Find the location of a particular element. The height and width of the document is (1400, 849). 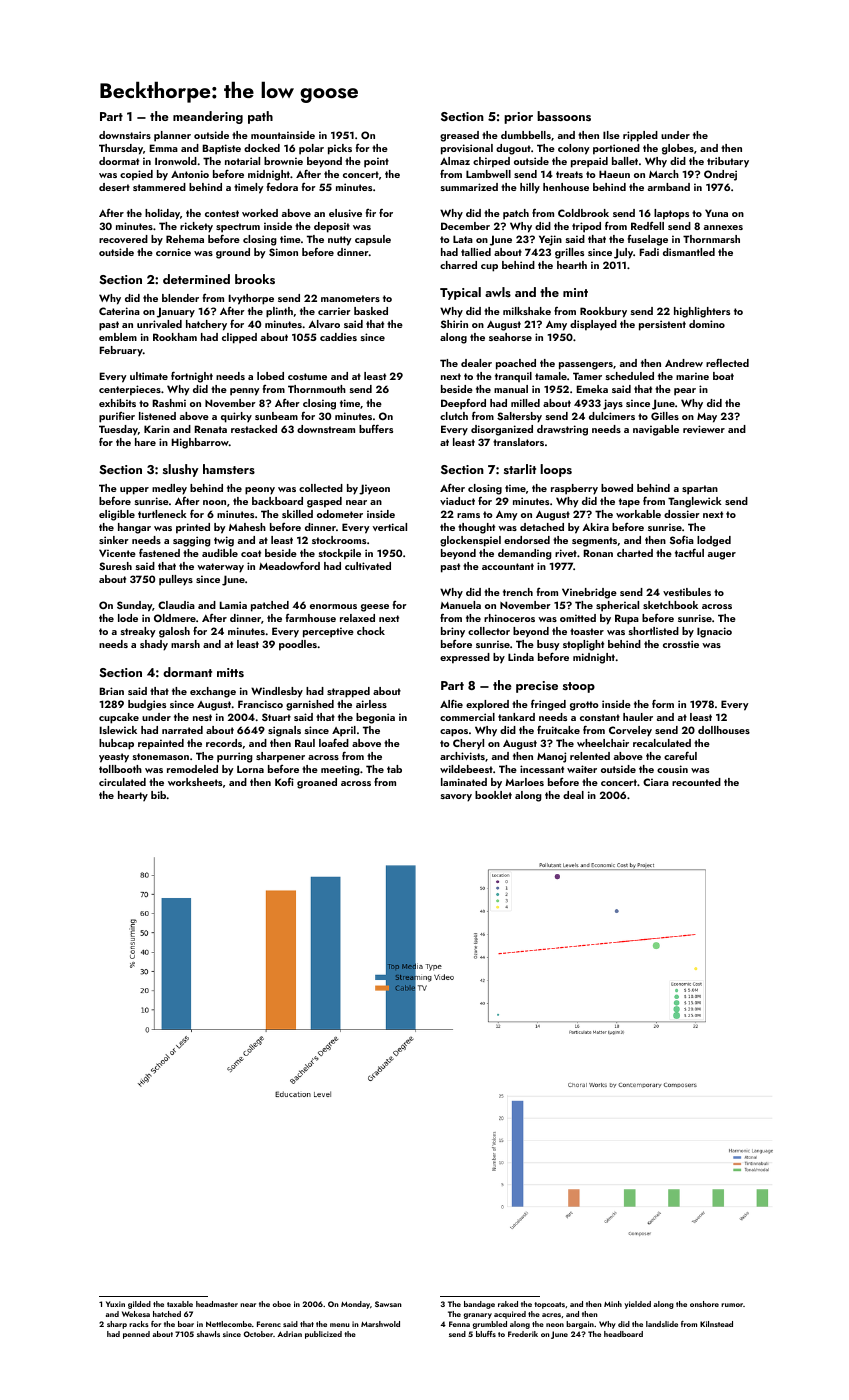

Frederik is located at coordinates (523, 1334).
